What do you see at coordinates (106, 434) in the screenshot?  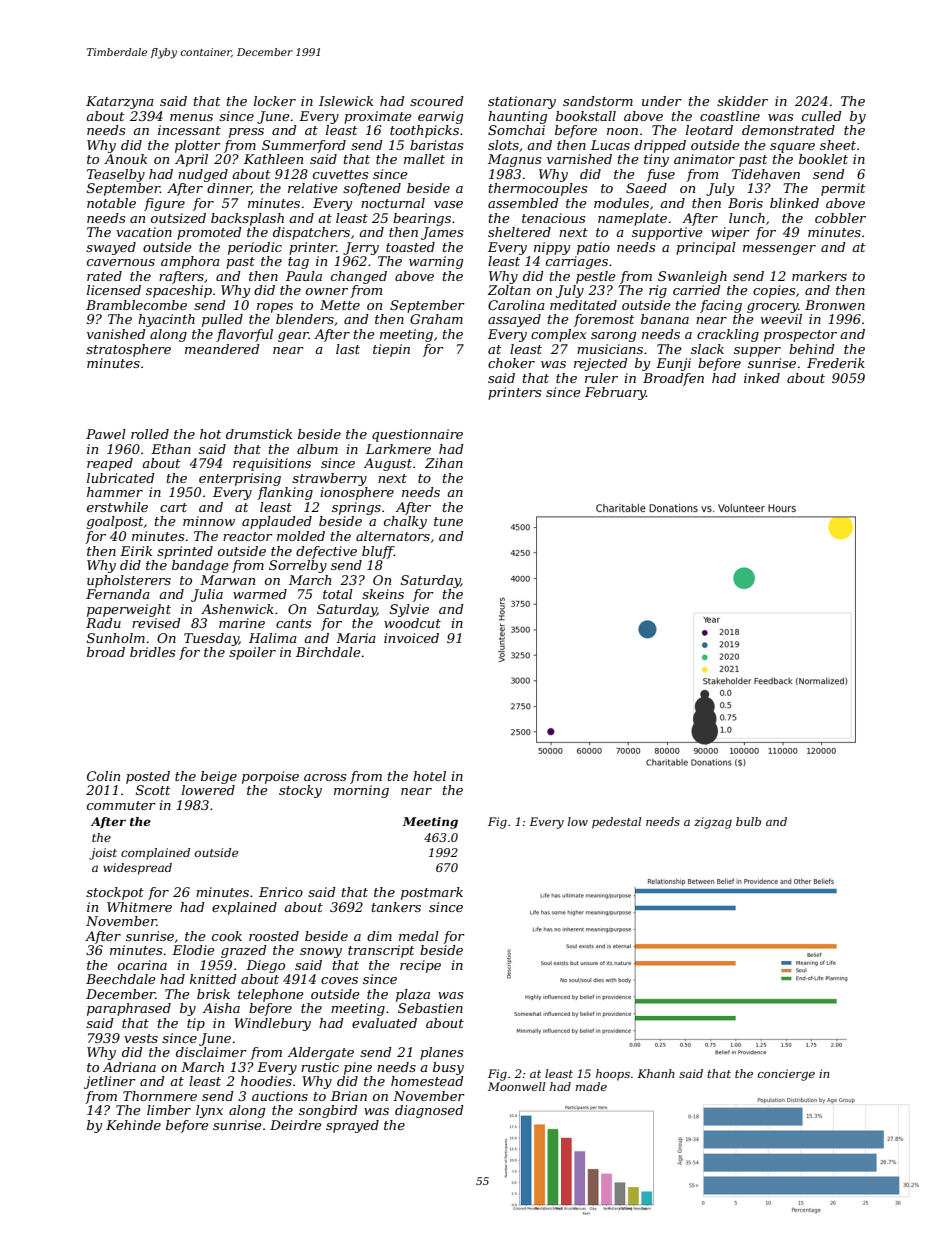 I see `Pawel` at bounding box center [106, 434].
